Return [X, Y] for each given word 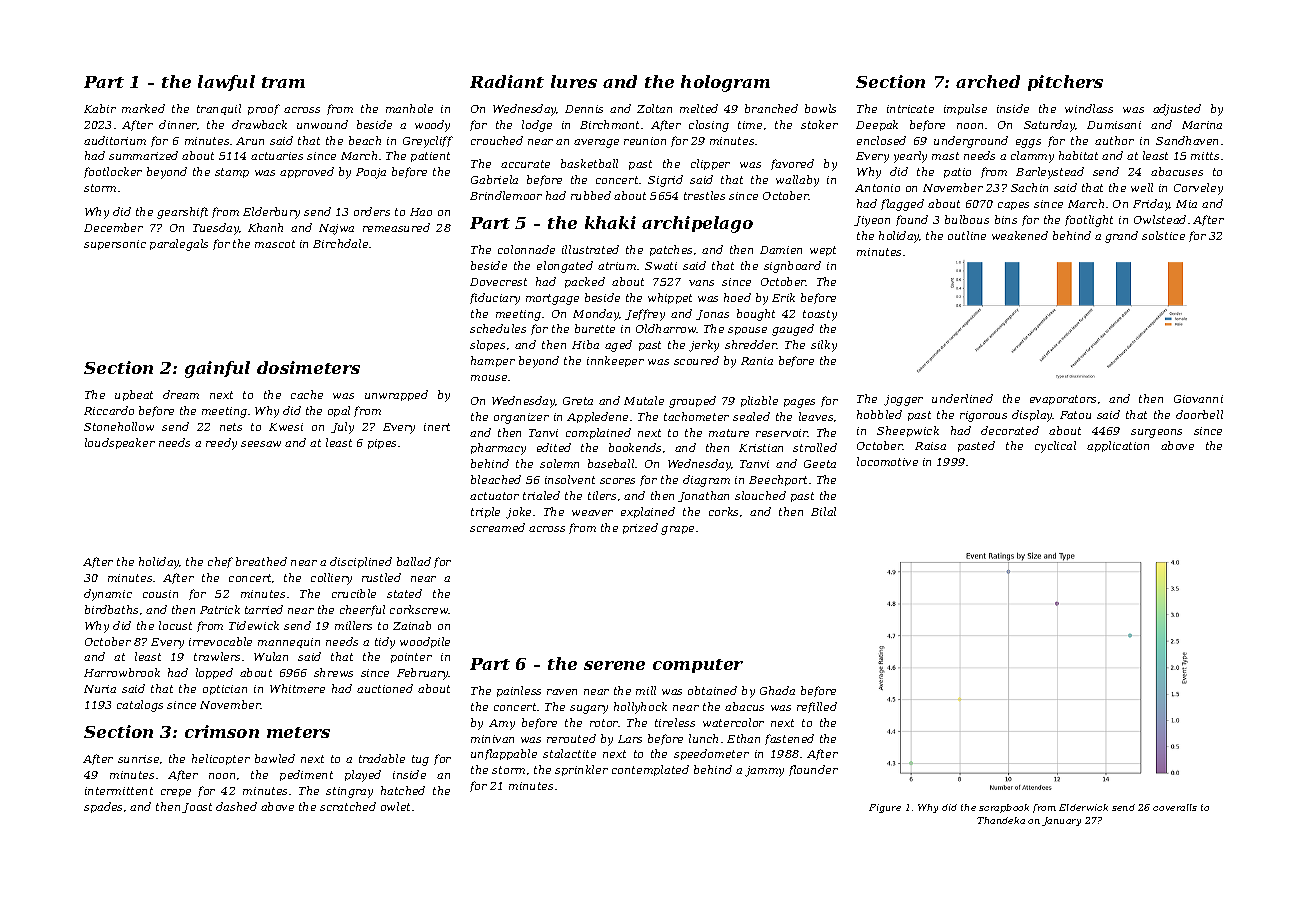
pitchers [1065, 83]
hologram [725, 83]
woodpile [425, 642]
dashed [236, 806]
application [1118, 446]
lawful [226, 83]
